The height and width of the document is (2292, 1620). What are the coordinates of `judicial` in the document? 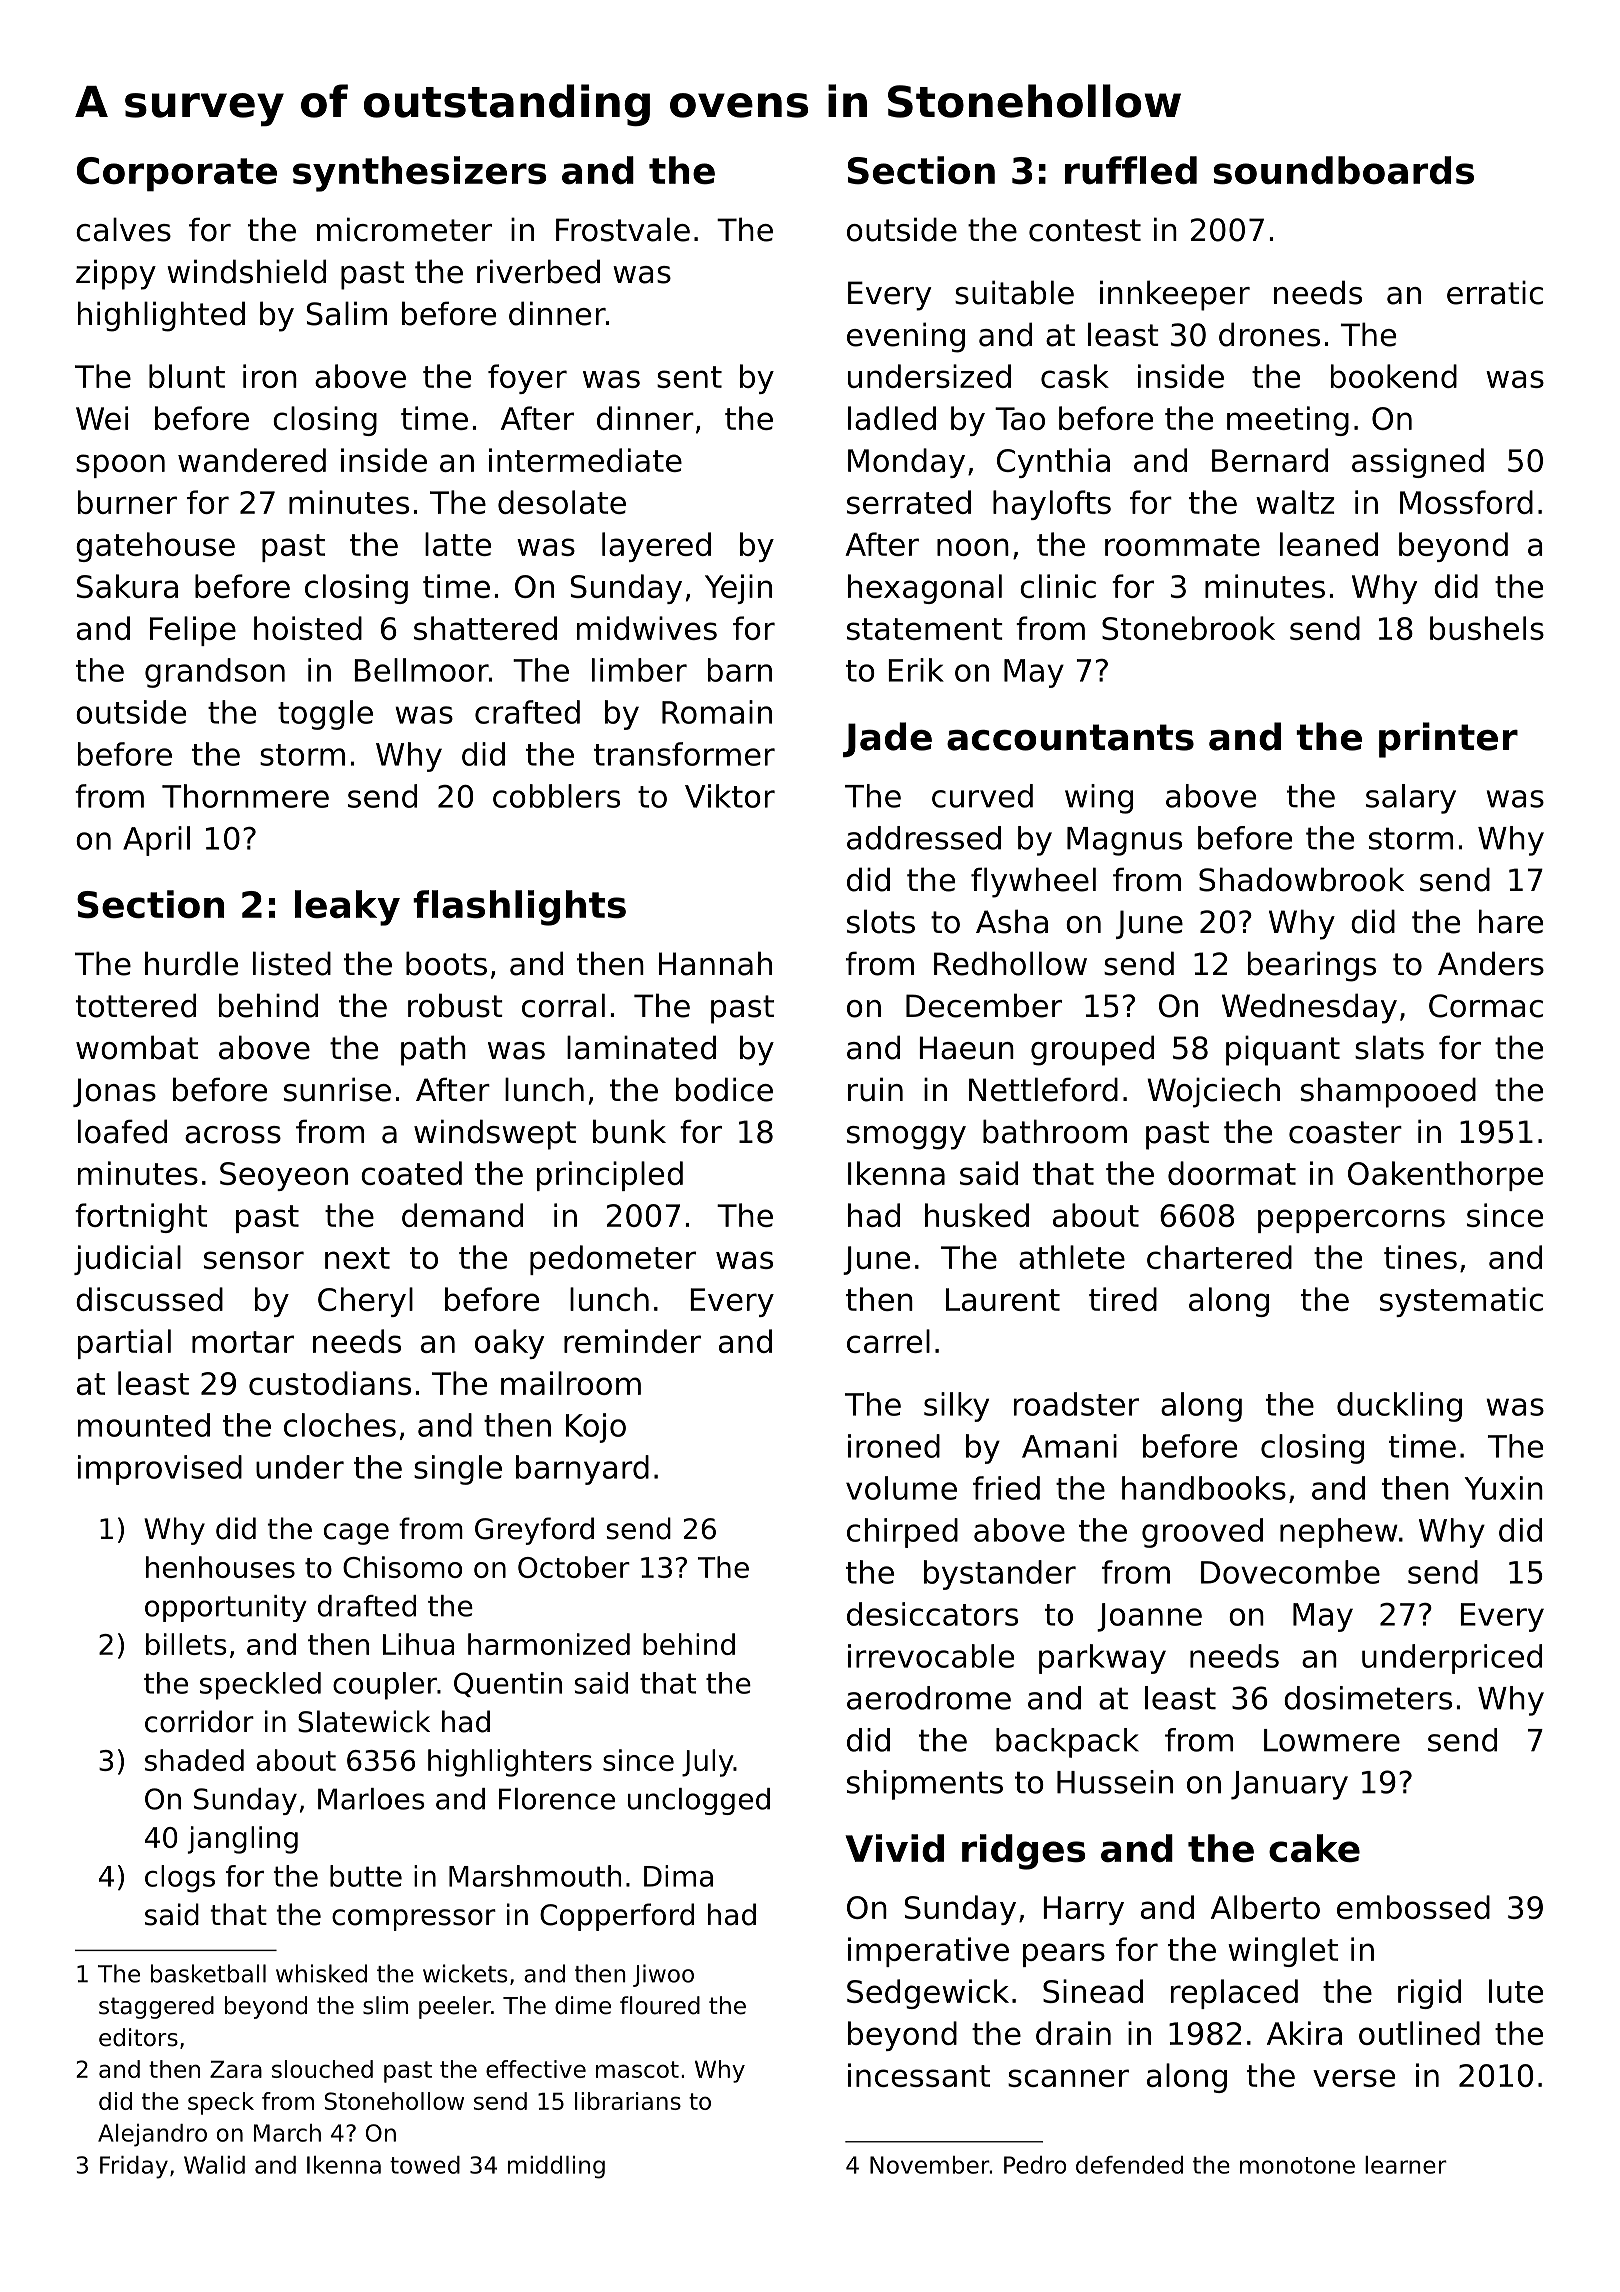 It's located at (127, 1260).
